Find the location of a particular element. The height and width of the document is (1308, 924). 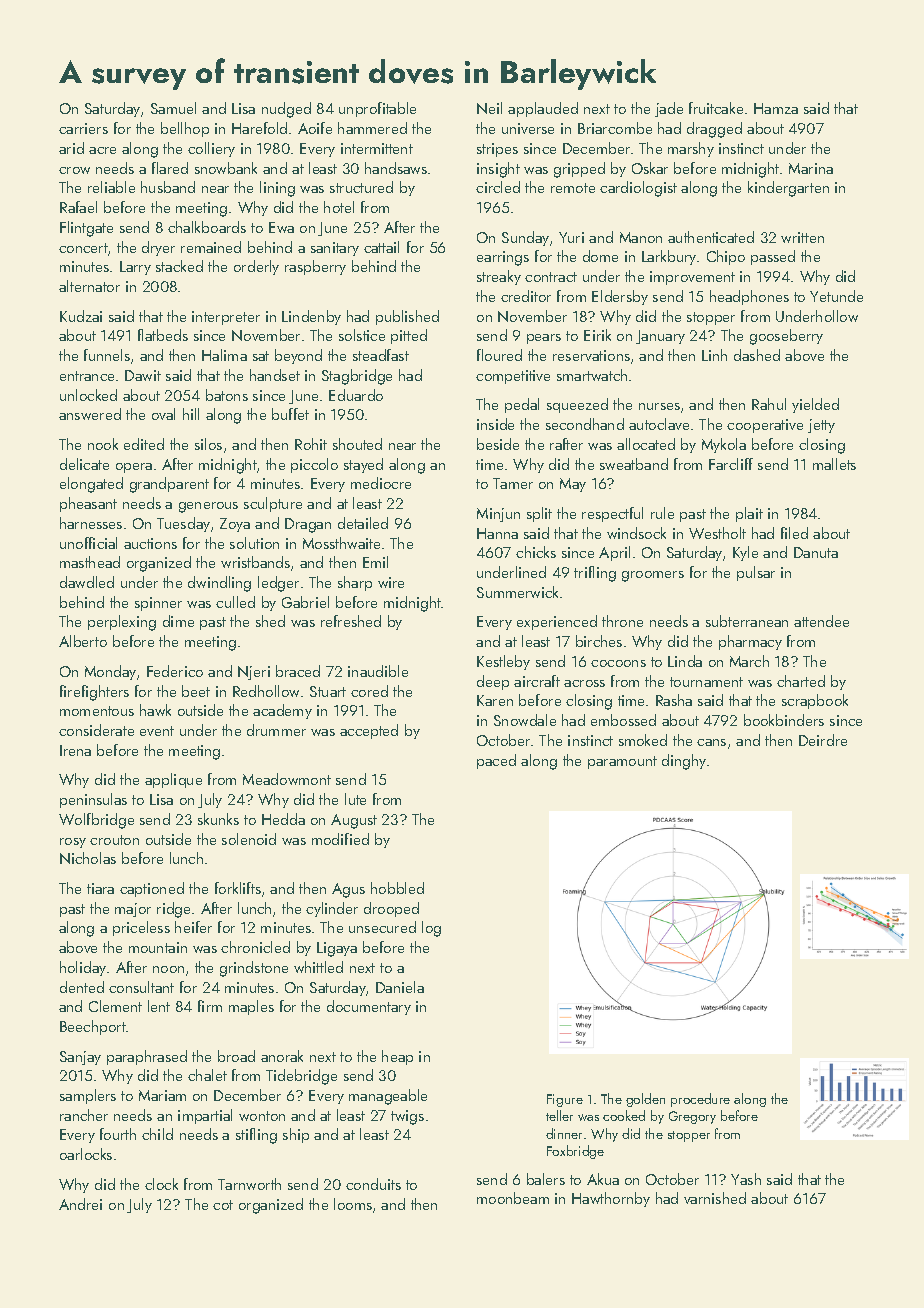

conduits is located at coordinates (373, 1184).
